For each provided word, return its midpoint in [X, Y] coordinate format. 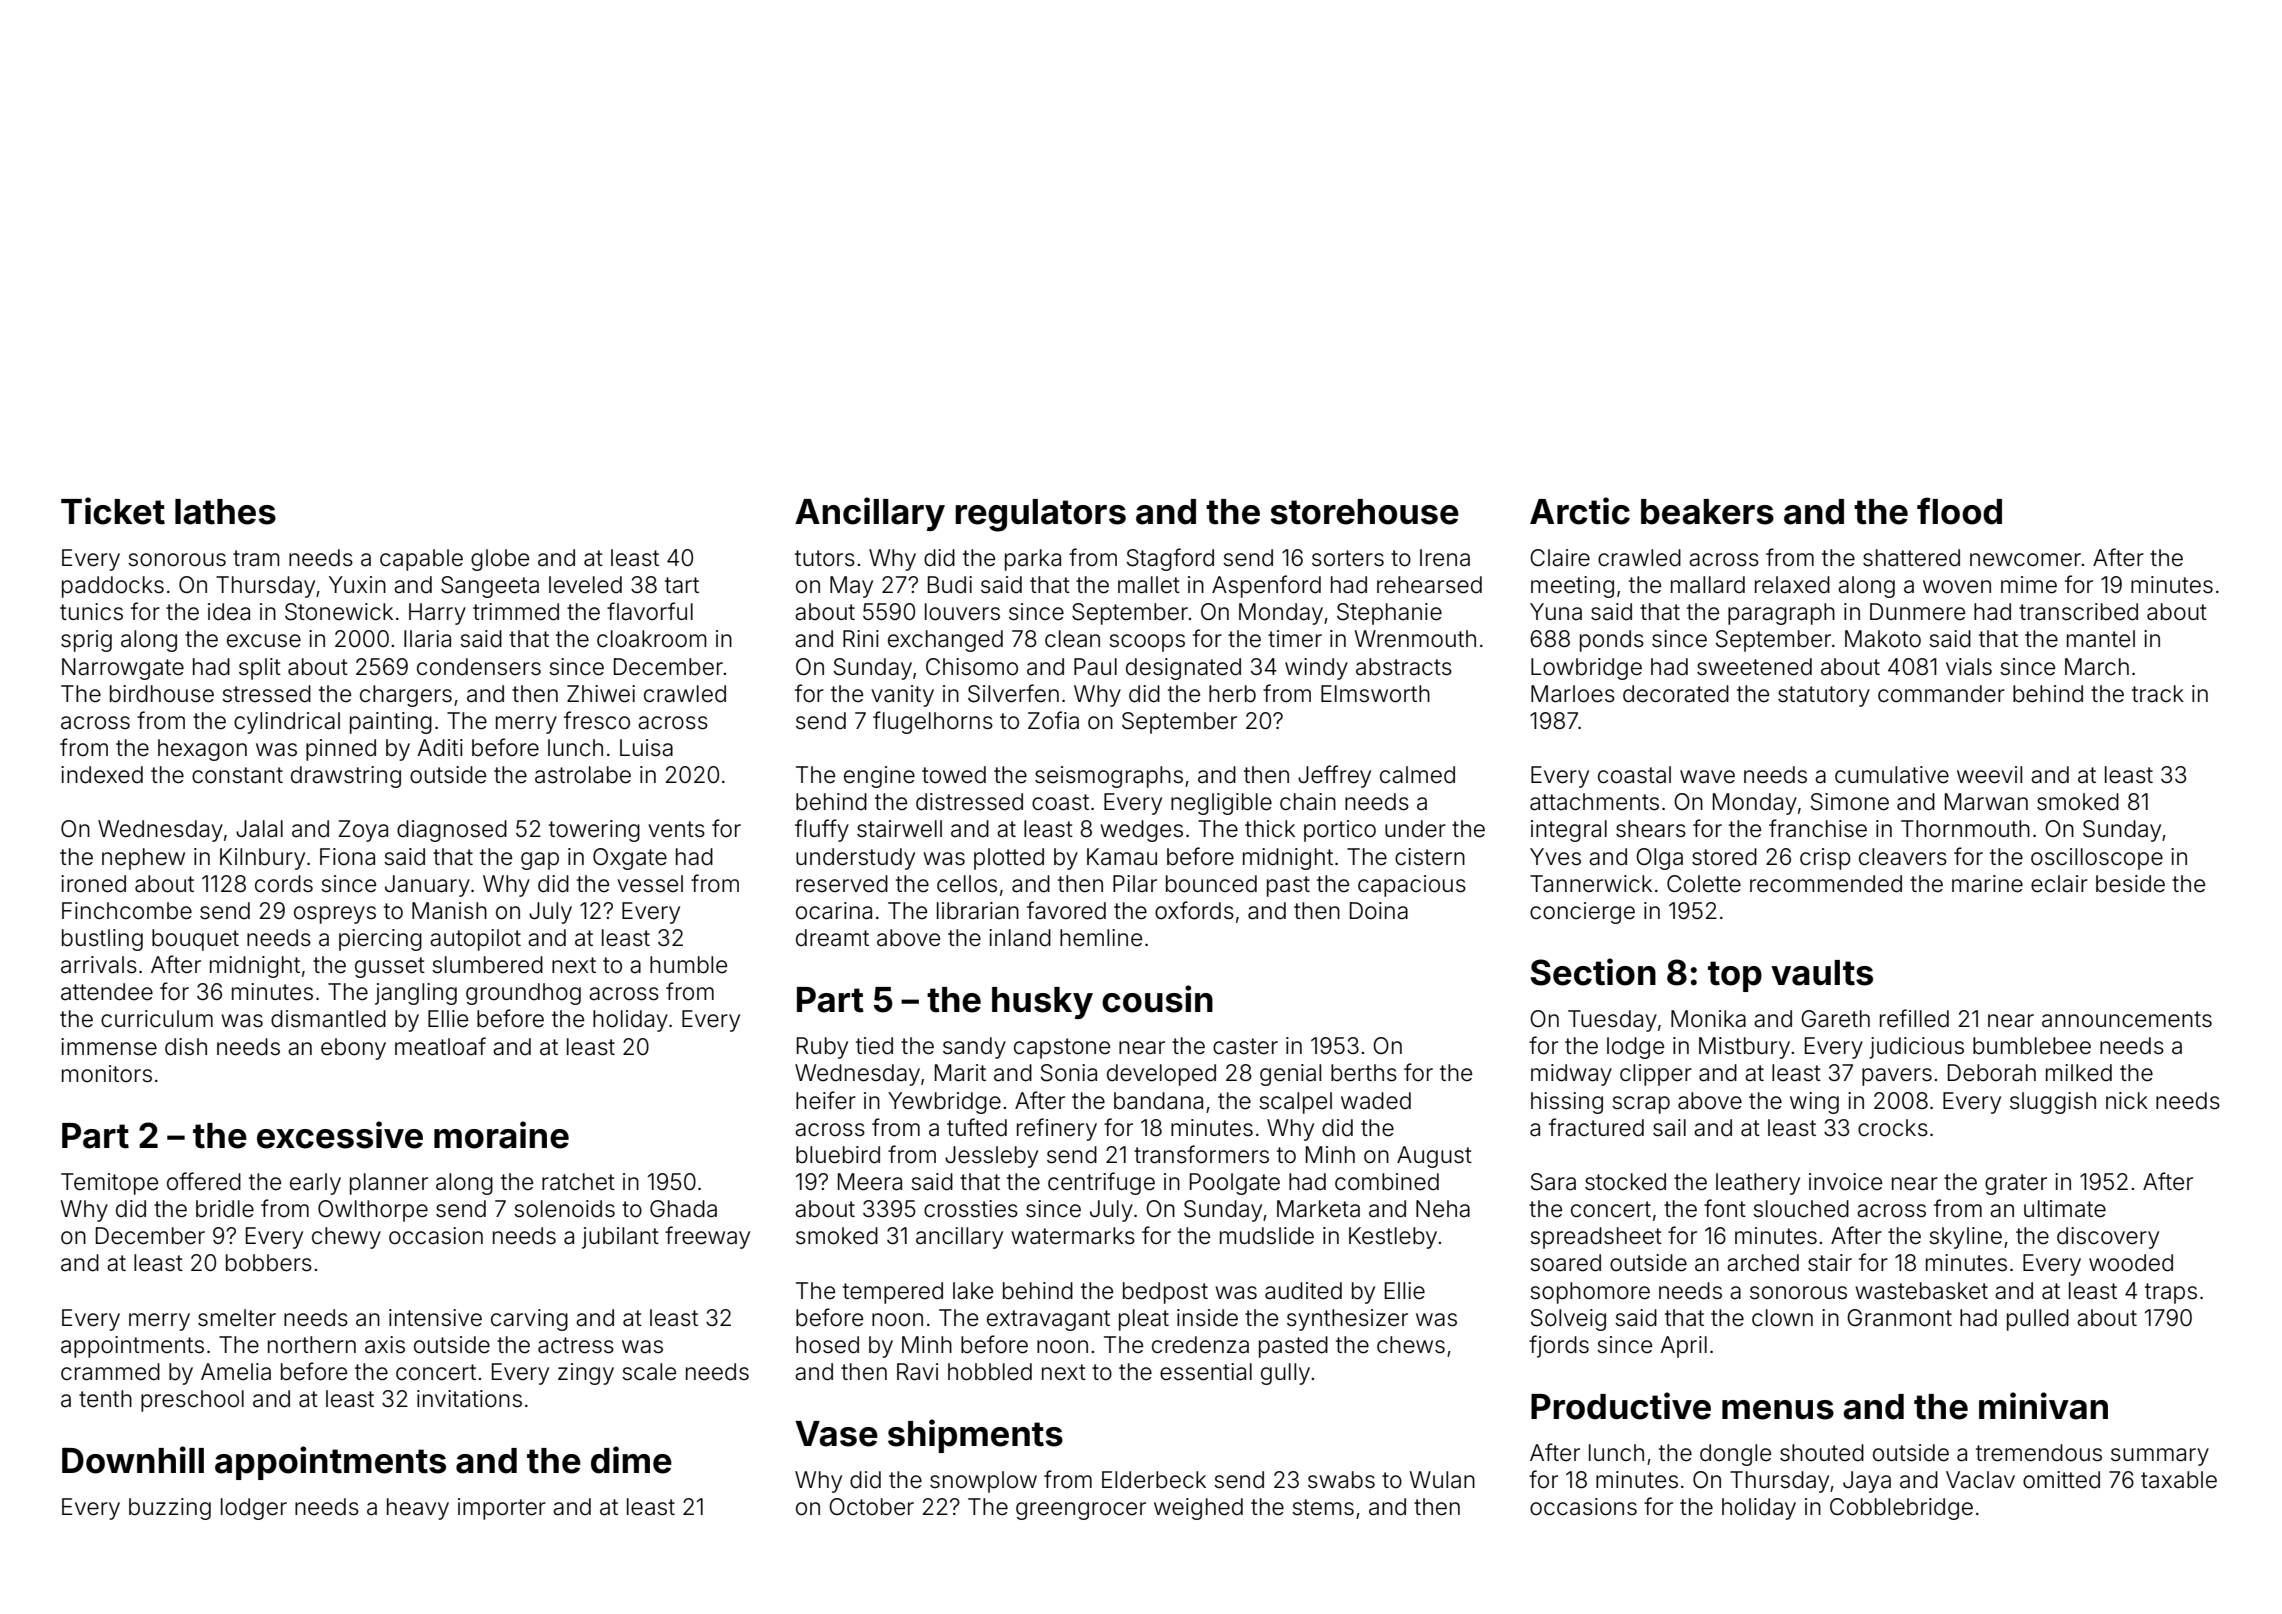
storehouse [1364, 512]
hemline [1101, 938]
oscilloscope [2097, 859]
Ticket [113, 511]
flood [1959, 511]
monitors [107, 1074]
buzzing [170, 1509]
